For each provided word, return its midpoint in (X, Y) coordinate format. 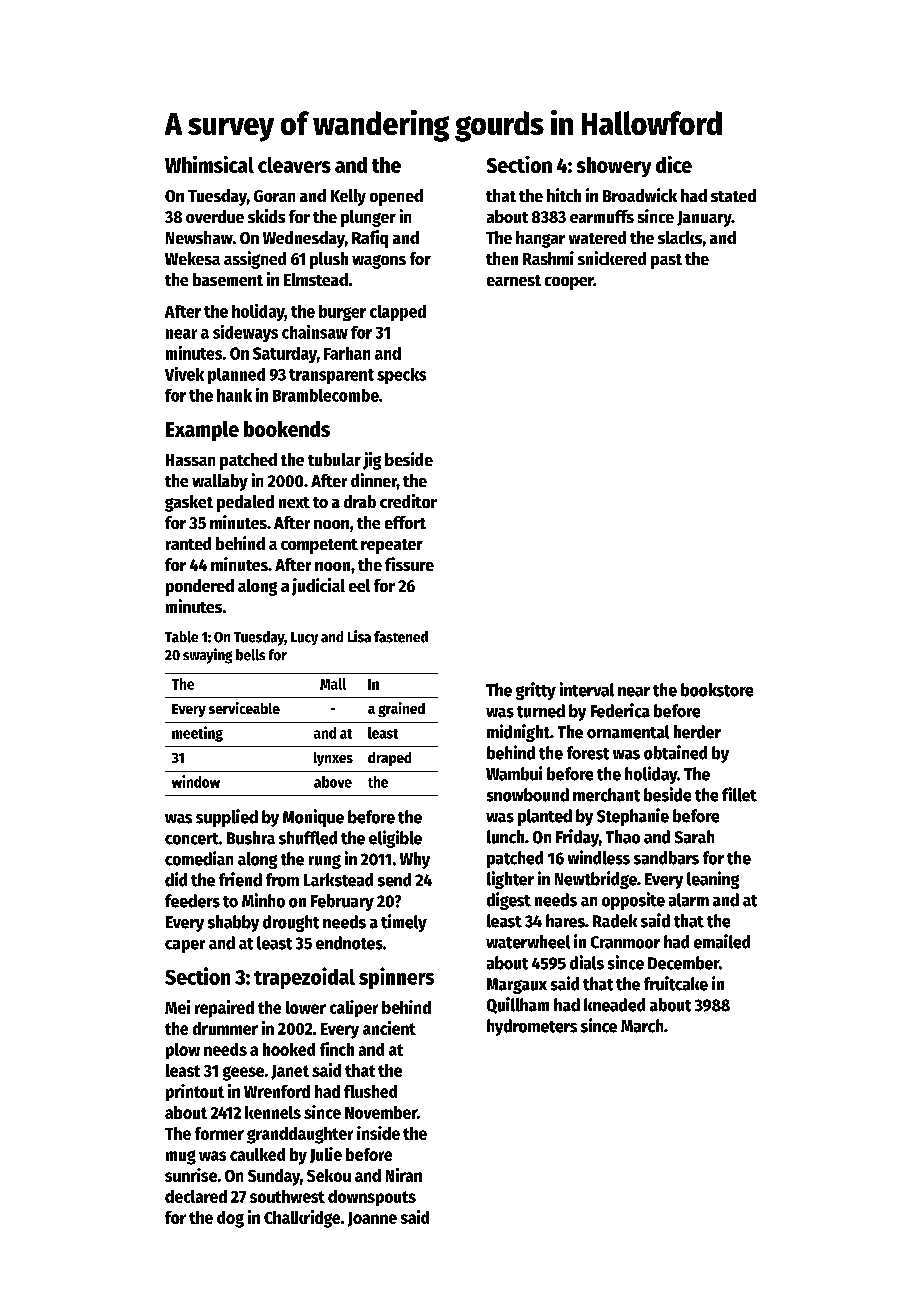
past (666, 261)
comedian (199, 858)
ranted (188, 543)
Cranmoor (625, 942)
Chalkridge (302, 1219)
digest (509, 901)
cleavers (294, 165)
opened (396, 197)
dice (674, 164)
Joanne (372, 1219)
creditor (408, 501)
